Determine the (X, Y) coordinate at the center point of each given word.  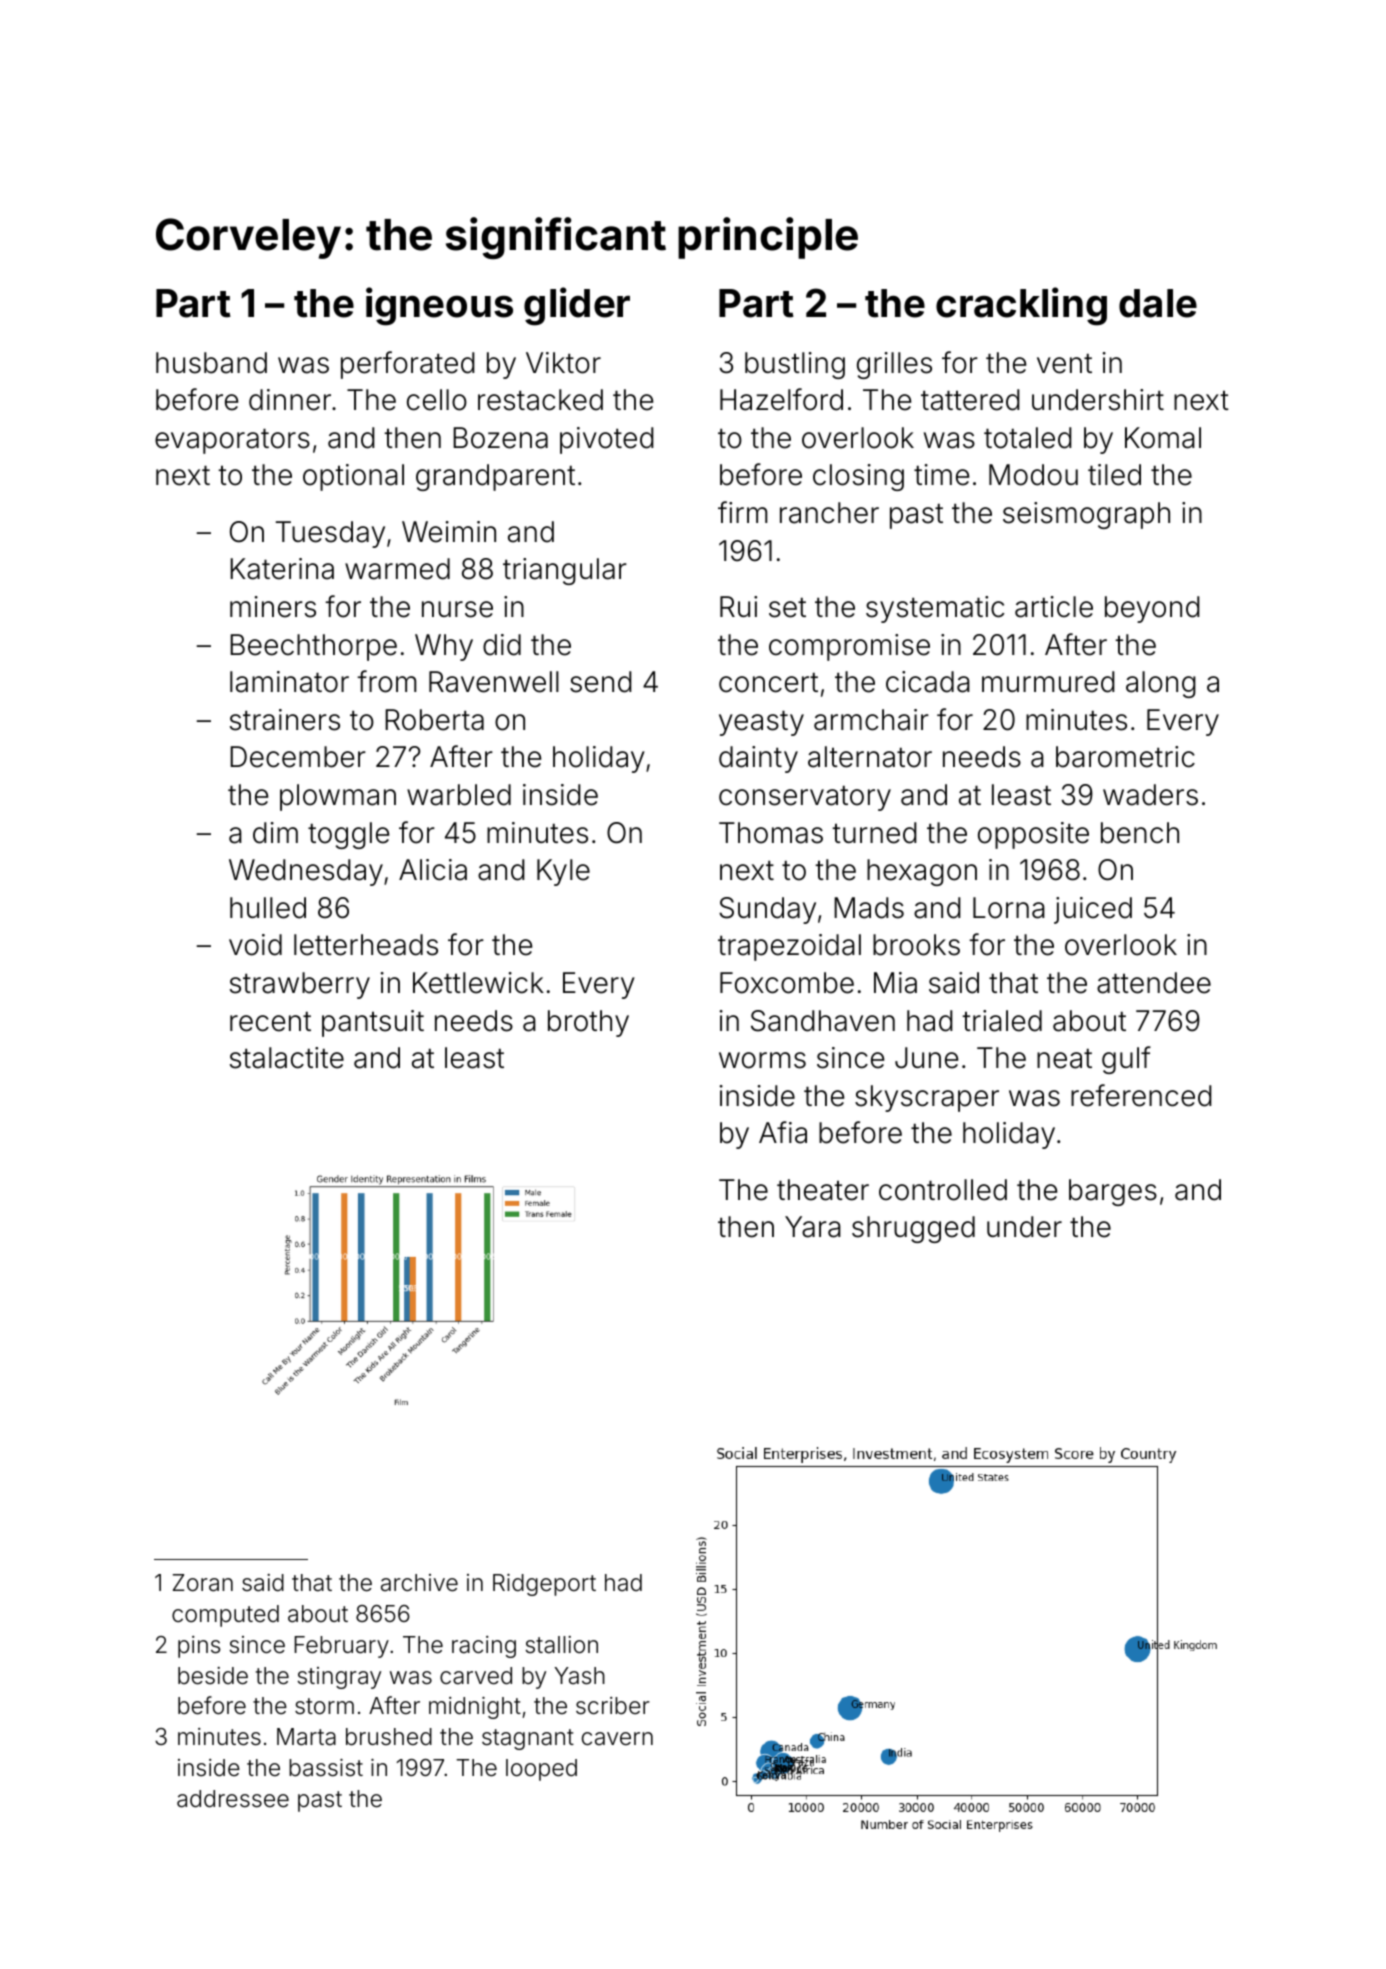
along (1161, 684)
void (255, 945)
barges (1113, 1192)
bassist (326, 1768)
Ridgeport (544, 1585)
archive (419, 1583)
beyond (1152, 609)
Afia (783, 1132)
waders (1150, 795)
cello (437, 400)
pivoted (607, 440)
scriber (613, 1706)
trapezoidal (789, 947)
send (601, 682)
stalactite (287, 1058)
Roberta (434, 720)
